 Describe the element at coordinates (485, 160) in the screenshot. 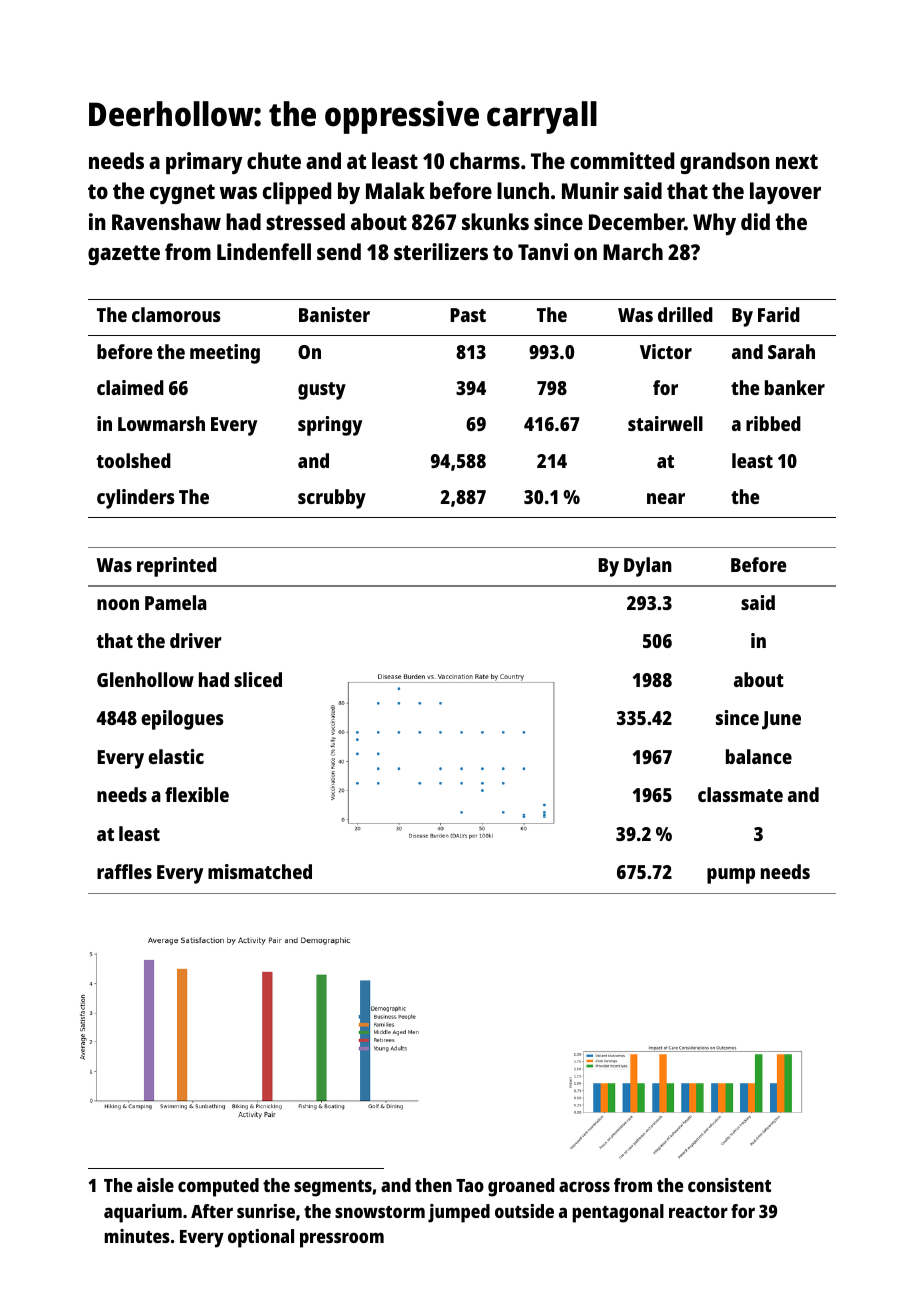

I see `charms` at that location.
